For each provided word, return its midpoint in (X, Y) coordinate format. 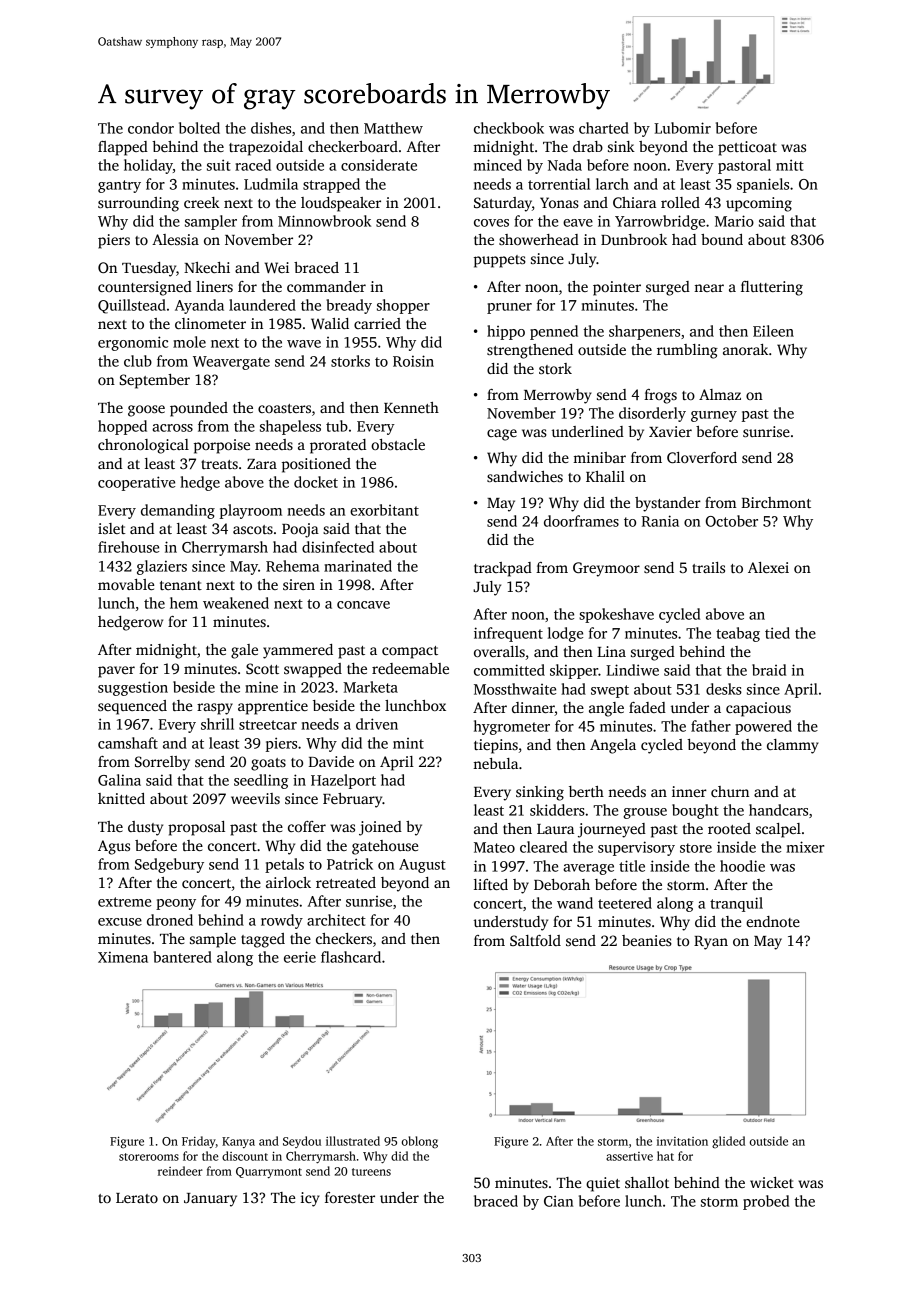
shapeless (290, 427)
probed (766, 1202)
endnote (773, 921)
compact (410, 652)
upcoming (759, 204)
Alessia (175, 239)
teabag (738, 634)
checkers (344, 938)
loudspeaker (341, 204)
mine (261, 687)
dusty (145, 828)
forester (350, 1197)
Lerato (137, 1198)
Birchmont (776, 502)
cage (502, 435)
